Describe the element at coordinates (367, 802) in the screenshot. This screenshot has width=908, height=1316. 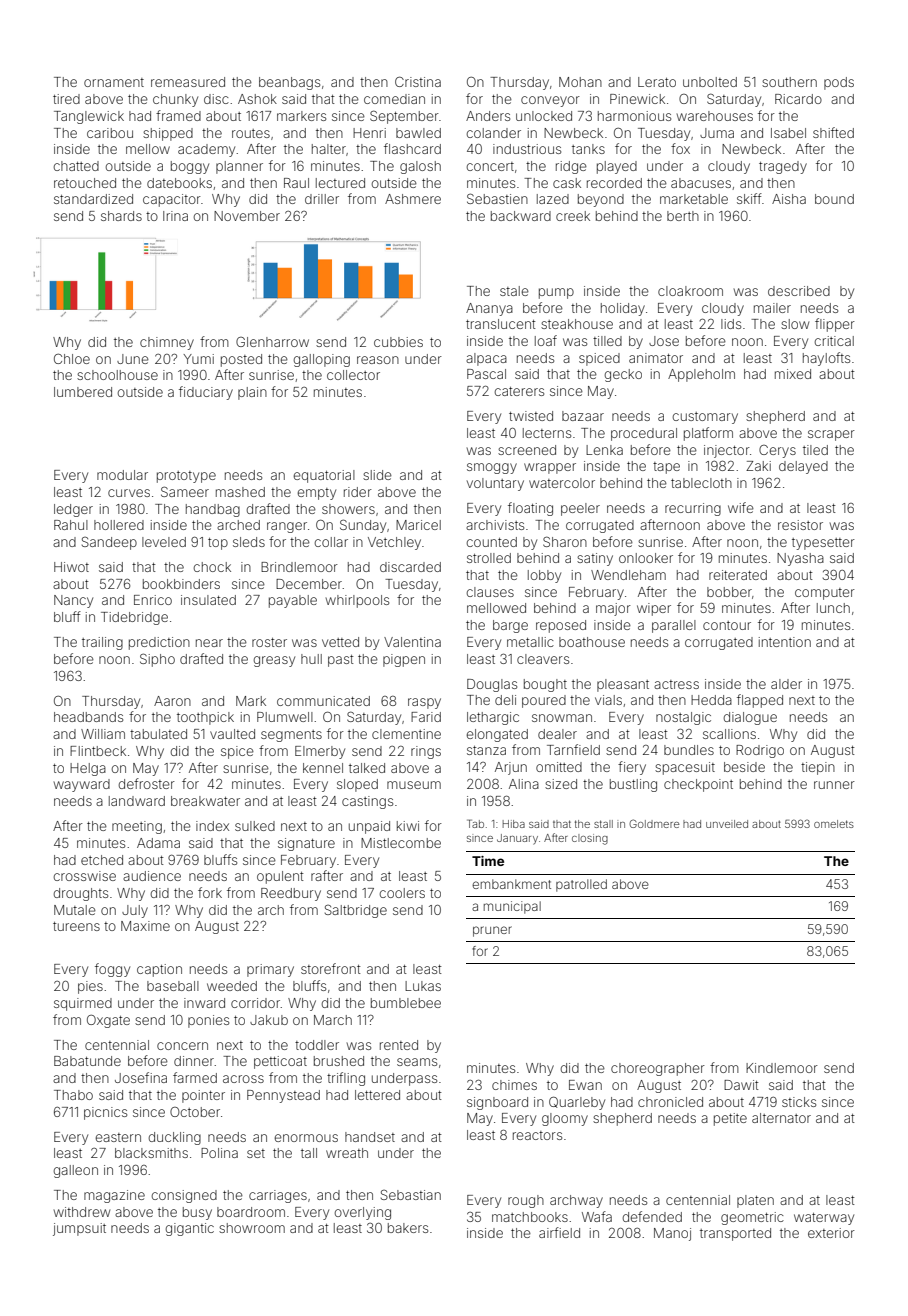
I see `castings` at that location.
